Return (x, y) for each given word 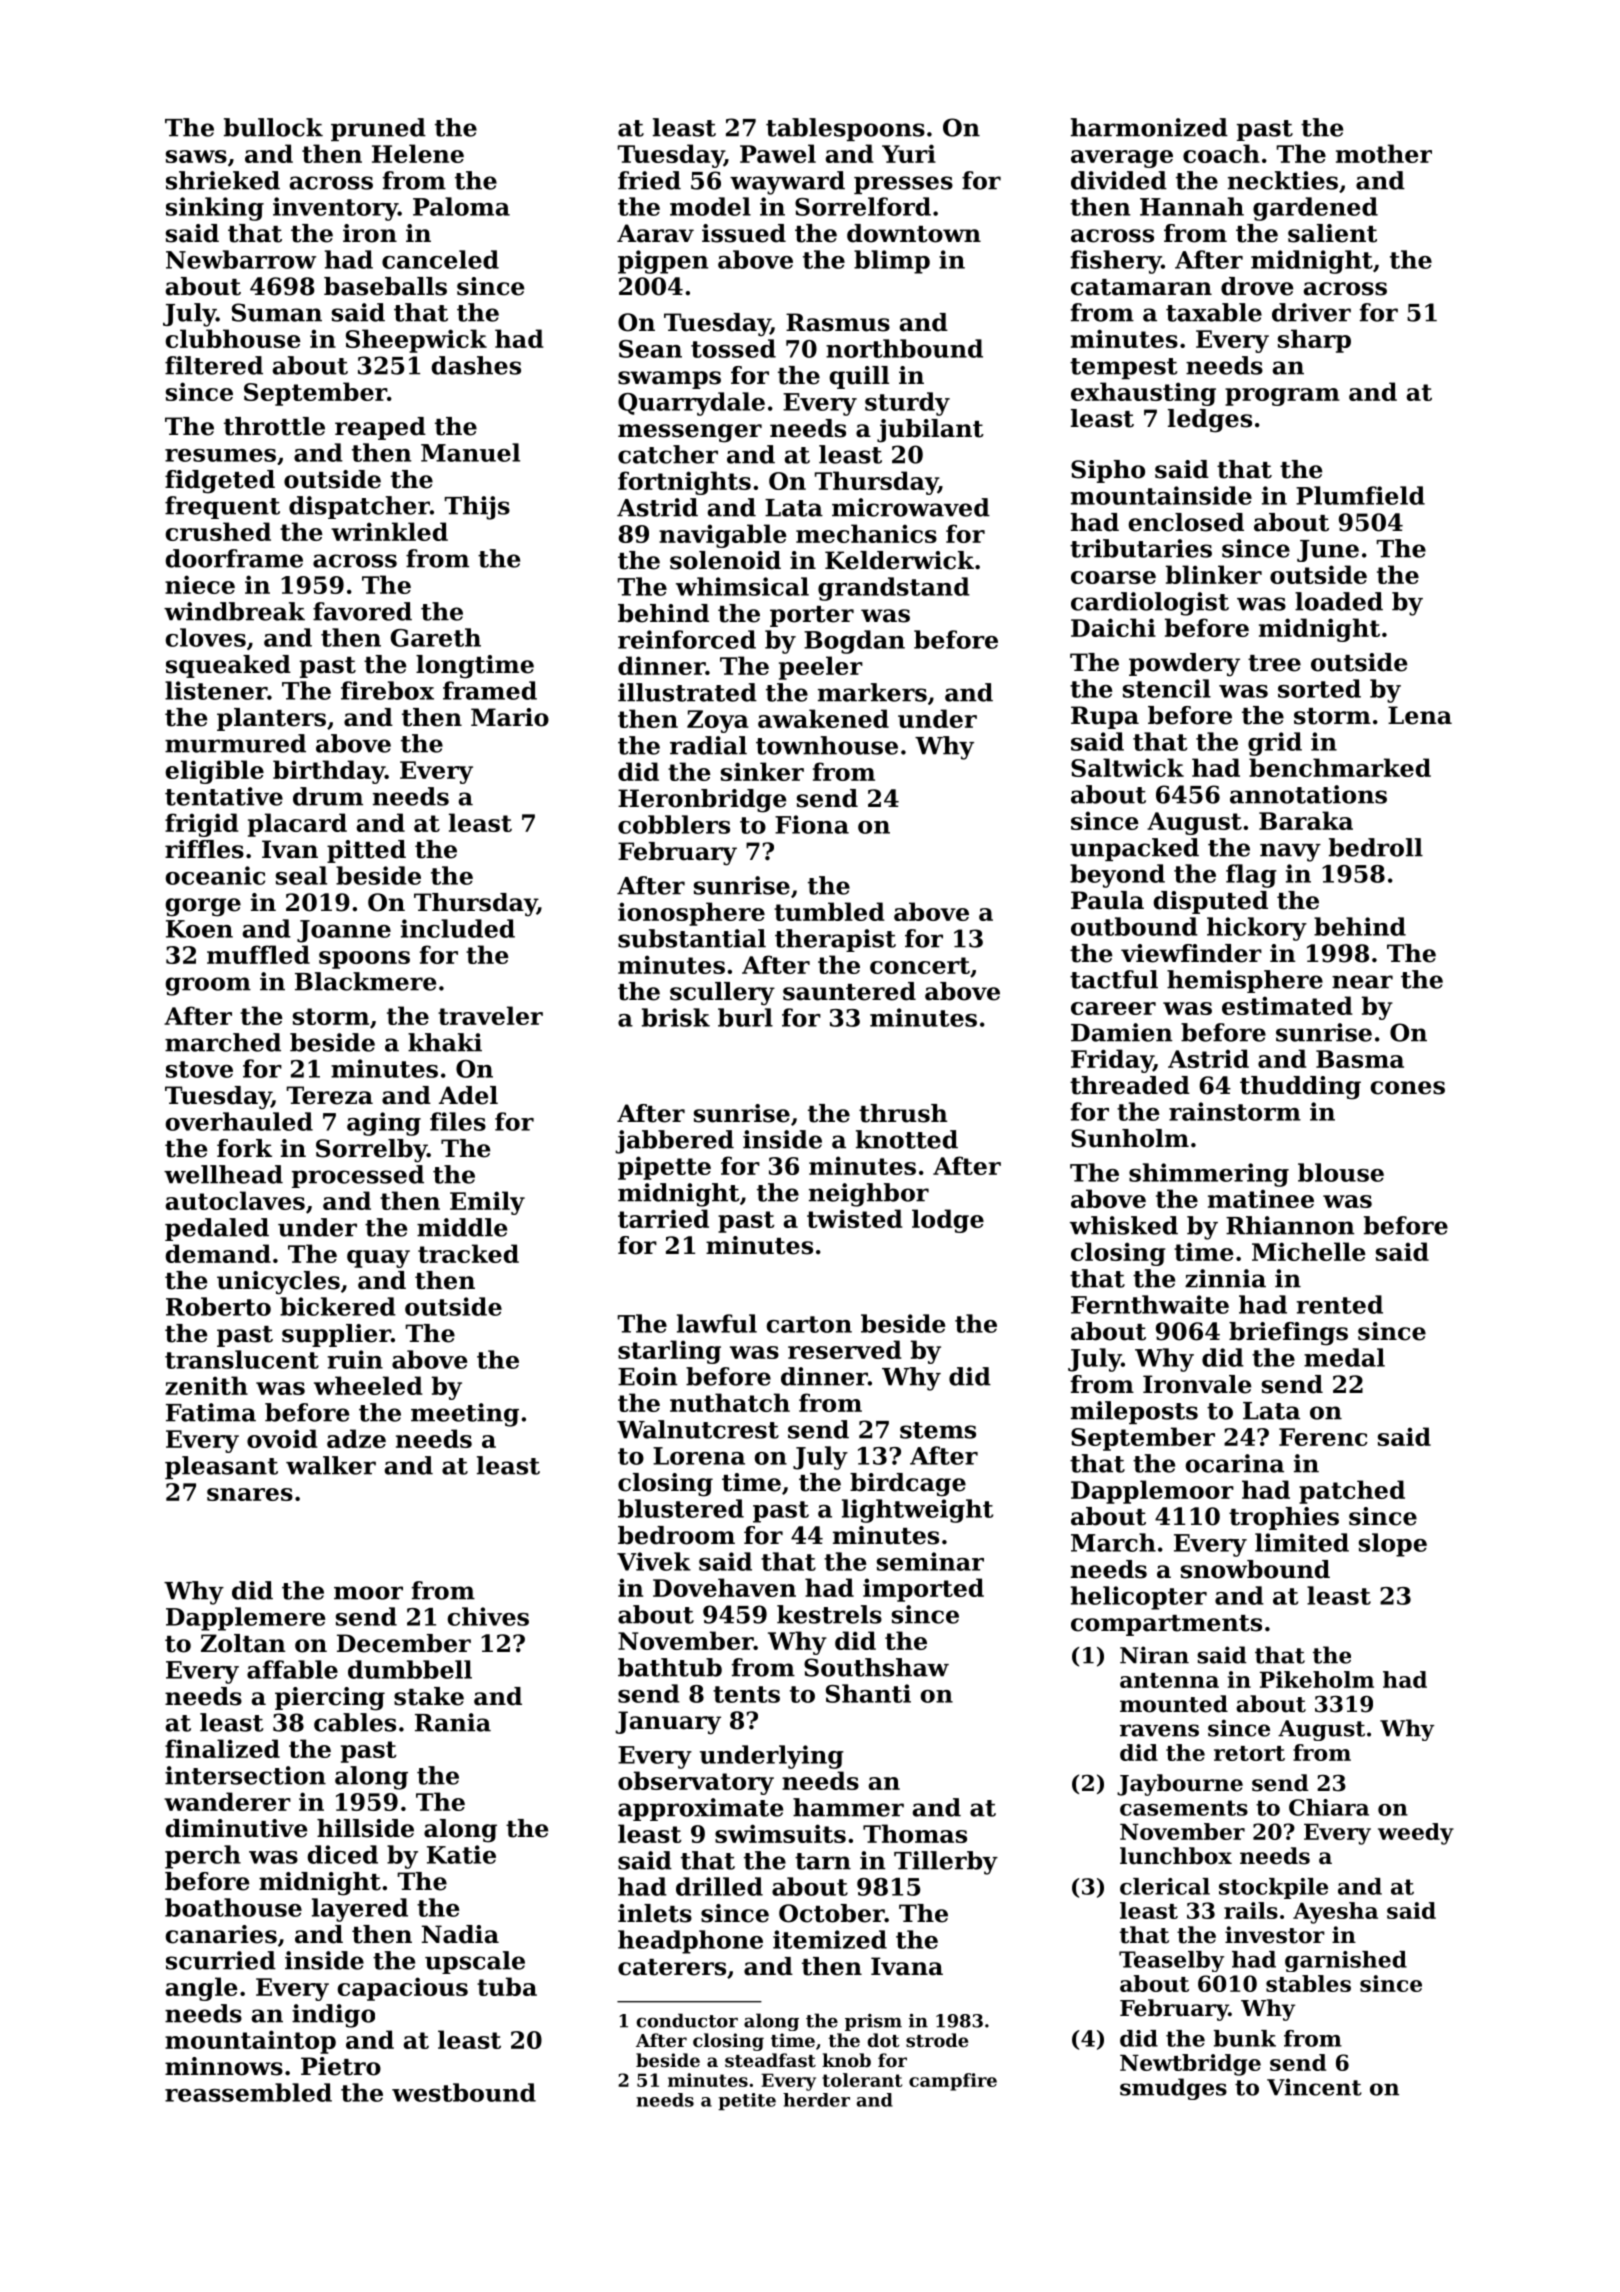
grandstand (894, 589)
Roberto (218, 1306)
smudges (1173, 2089)
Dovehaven (724, 1587)
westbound (464, 2092)
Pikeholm (1317, 1679)
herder (816, 2100)
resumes (220, 455)
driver (1311, 312)
